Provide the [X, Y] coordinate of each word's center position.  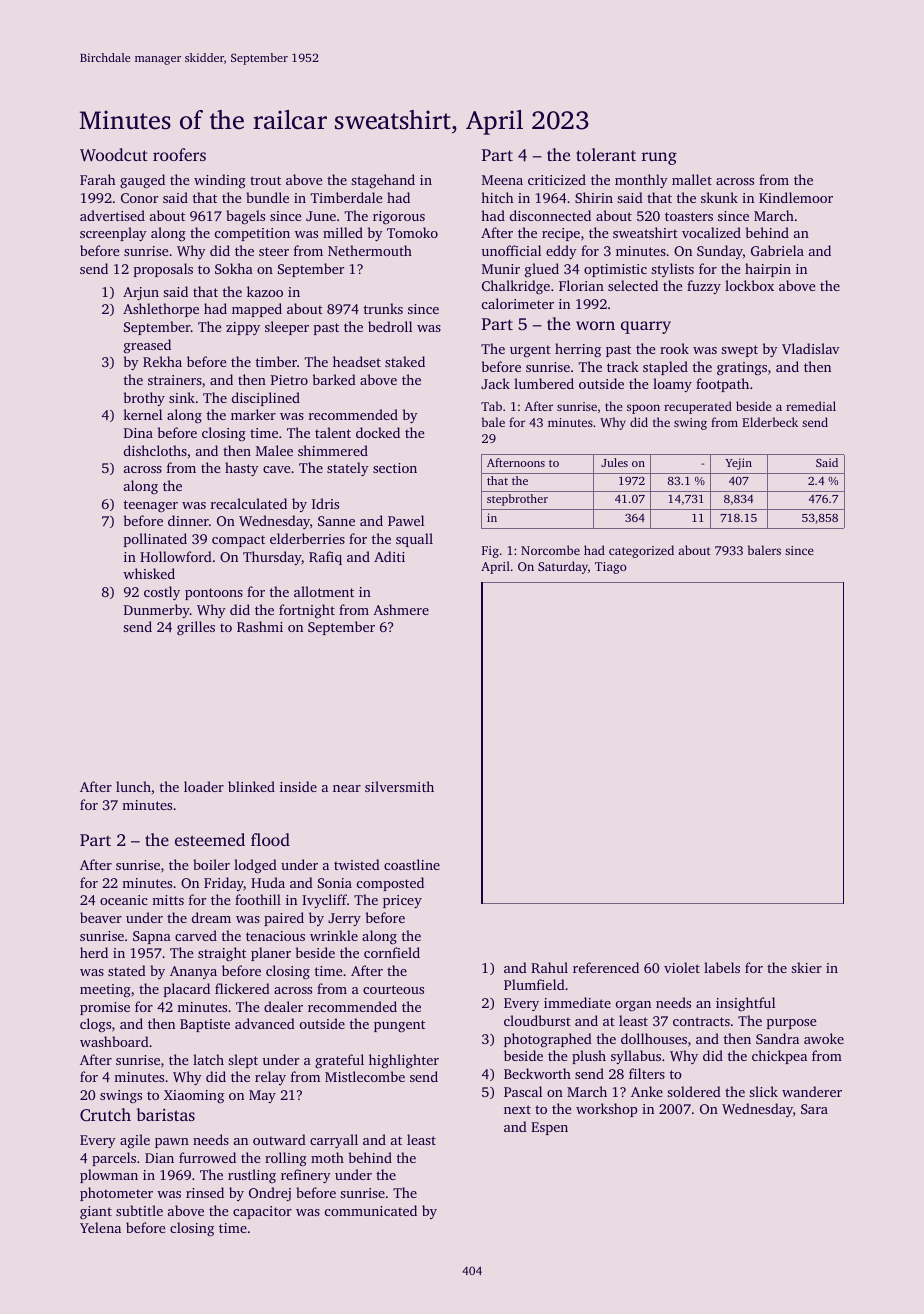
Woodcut [114, 155]
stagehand [383, 181]
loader [204, 786]
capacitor [262, 1212]
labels [722, 967]
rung [659, 158]
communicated [371, 1210]
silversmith [399, 786]
